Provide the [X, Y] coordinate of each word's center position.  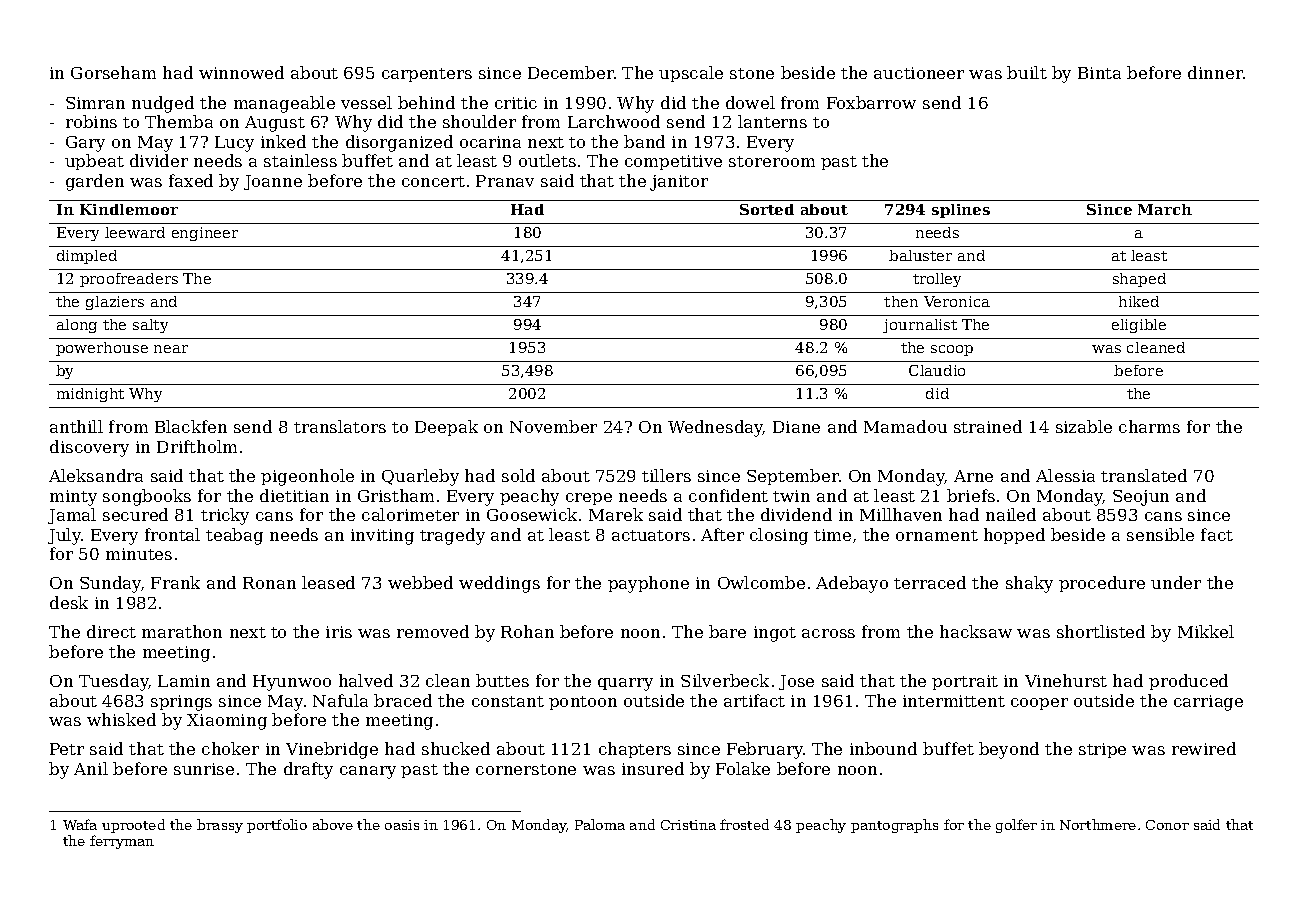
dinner [1215, 72]
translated [1144, 475]
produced [1188, 682]
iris [339, 632]
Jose [796, 682]
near [171, 349]
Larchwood [614, 121]
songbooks [147, 497]
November [553, 426]
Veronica [957, 301]
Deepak [446, 428]
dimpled [87, 257]
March [1165, 209]
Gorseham [113, 72]
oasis [402, 825]
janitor [679, 183]
